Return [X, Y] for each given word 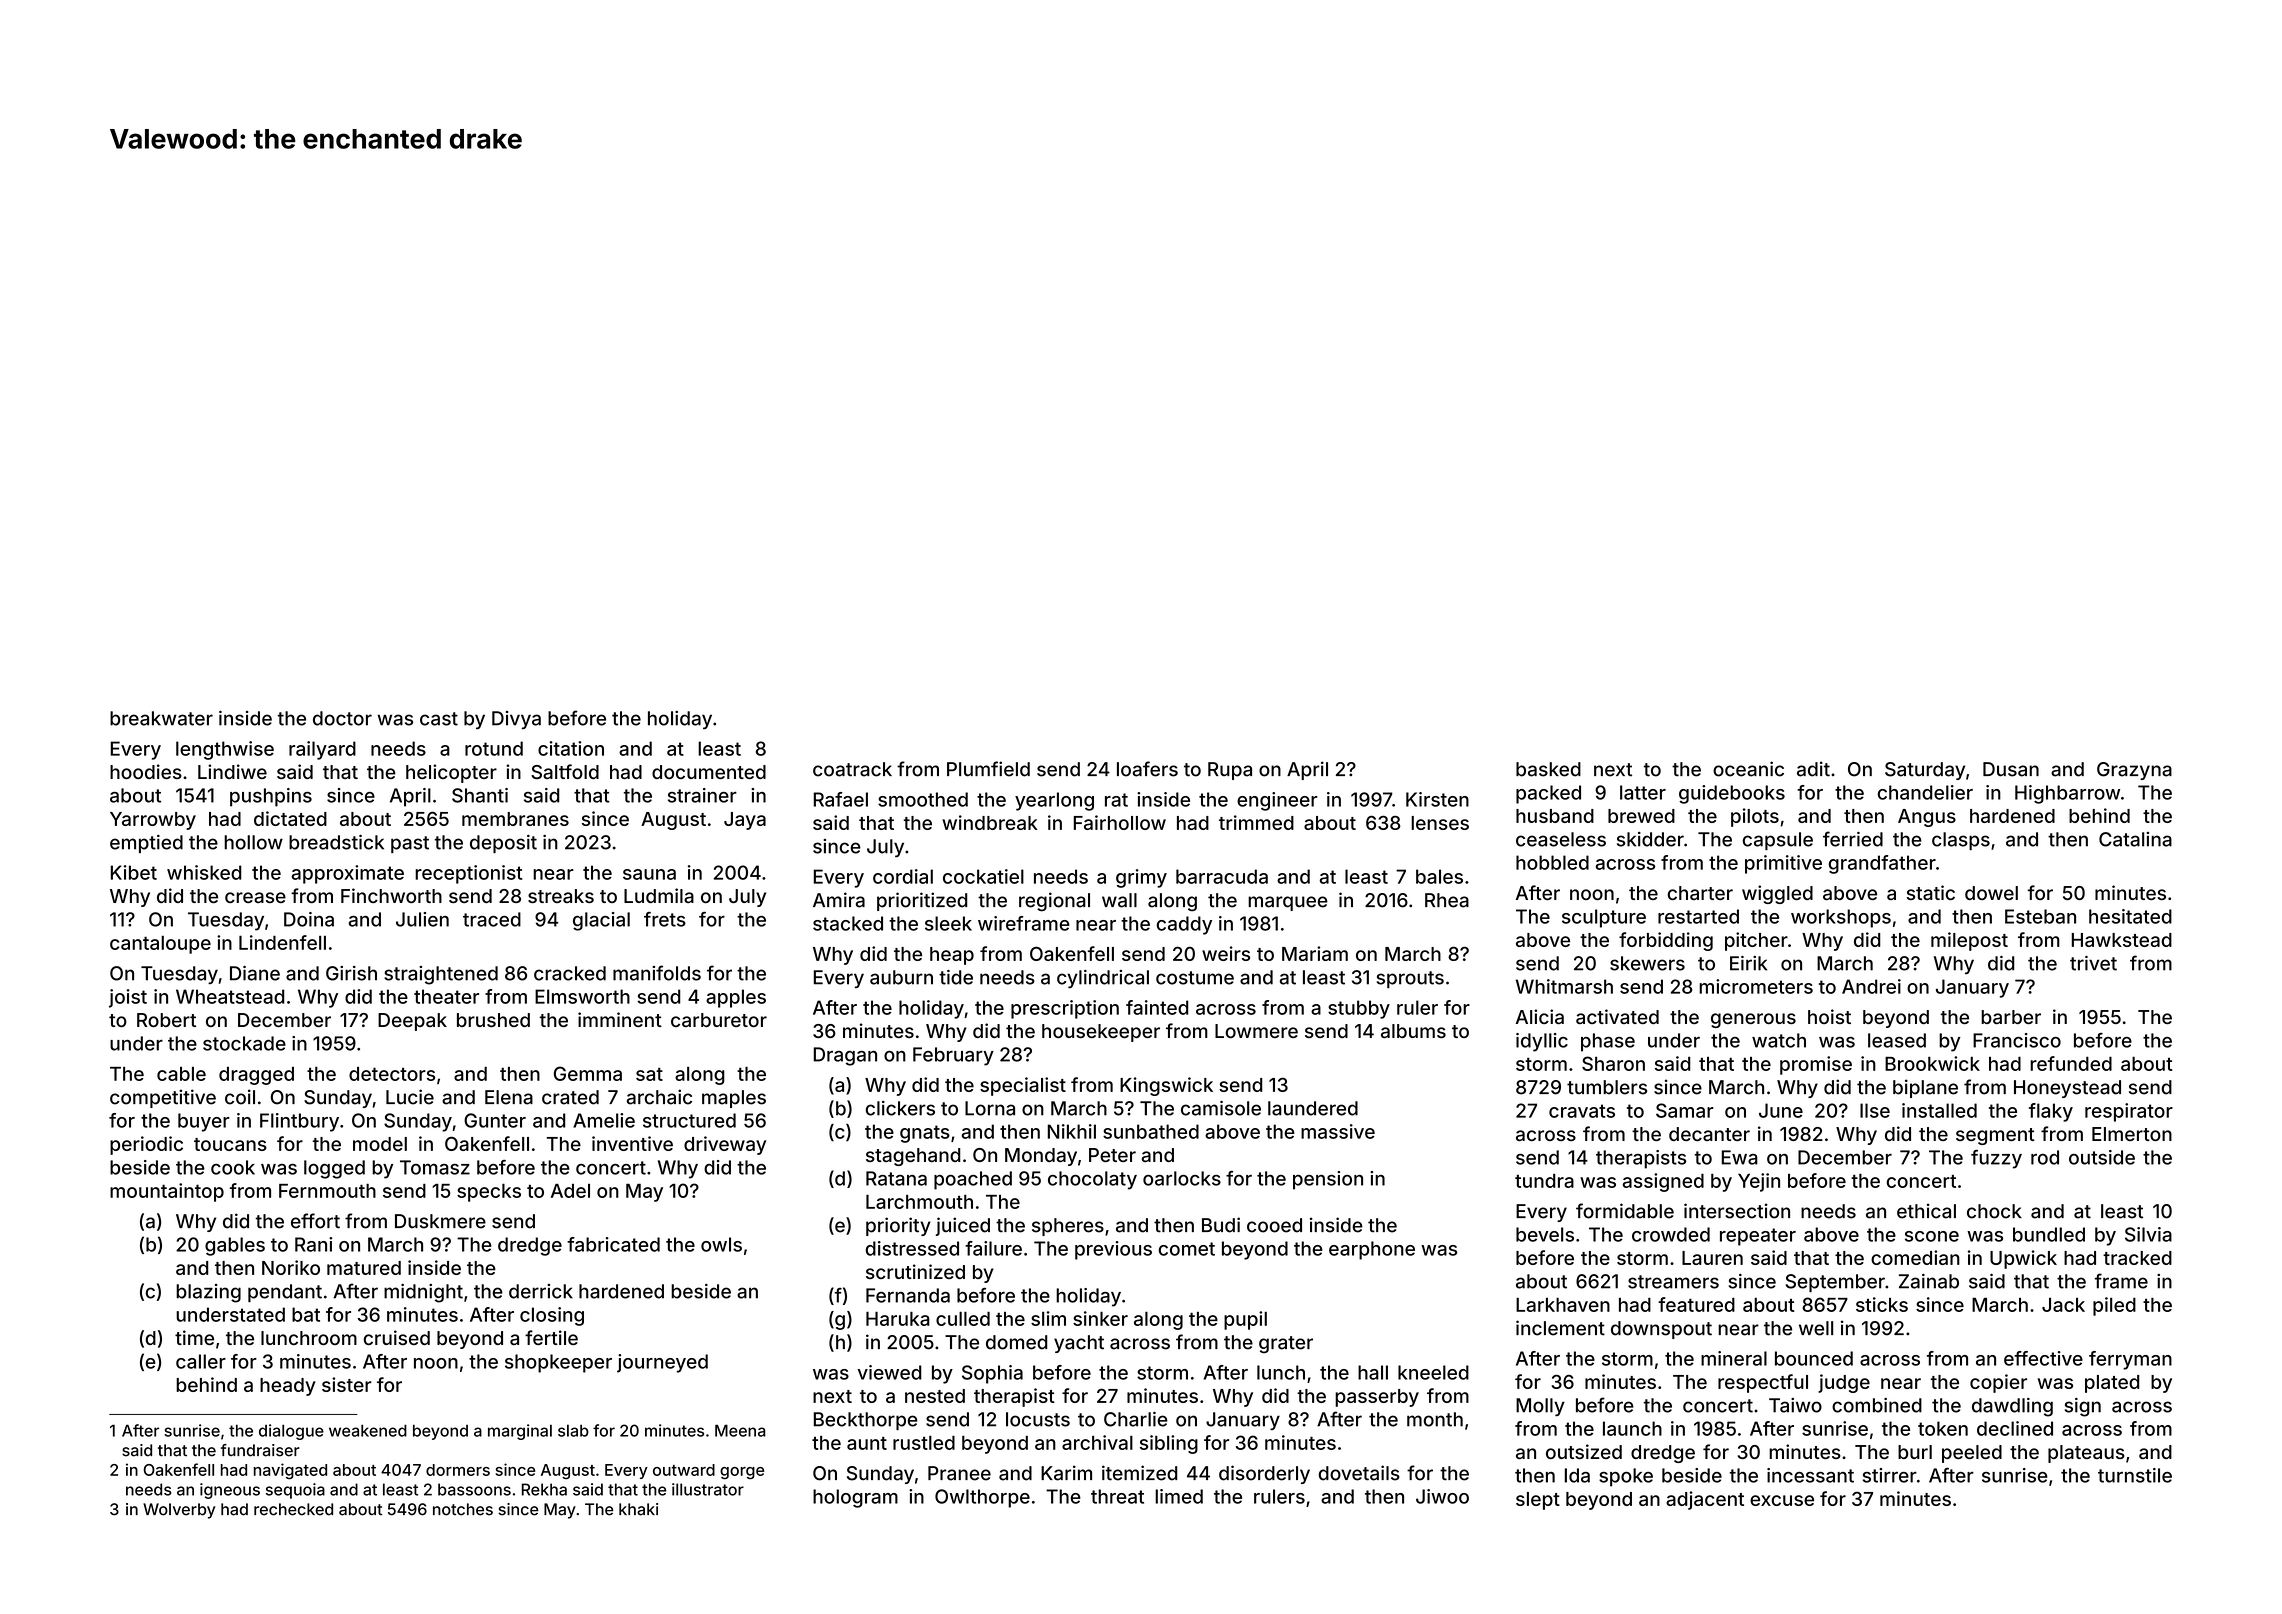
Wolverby [179, 1511]
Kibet [134, 872]
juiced [963, 1226]
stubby [1359, 1009]
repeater [1758, 1237]
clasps [1961, 841]
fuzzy [1996, 1159]
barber [2011, 1017]
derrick [541, 1291]
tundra [1544, 1181]
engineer [1277, 801]
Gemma [588, 1073]
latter [1643, 792]
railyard [322, 750]
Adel [570, 1191]
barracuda [1222, 876]
